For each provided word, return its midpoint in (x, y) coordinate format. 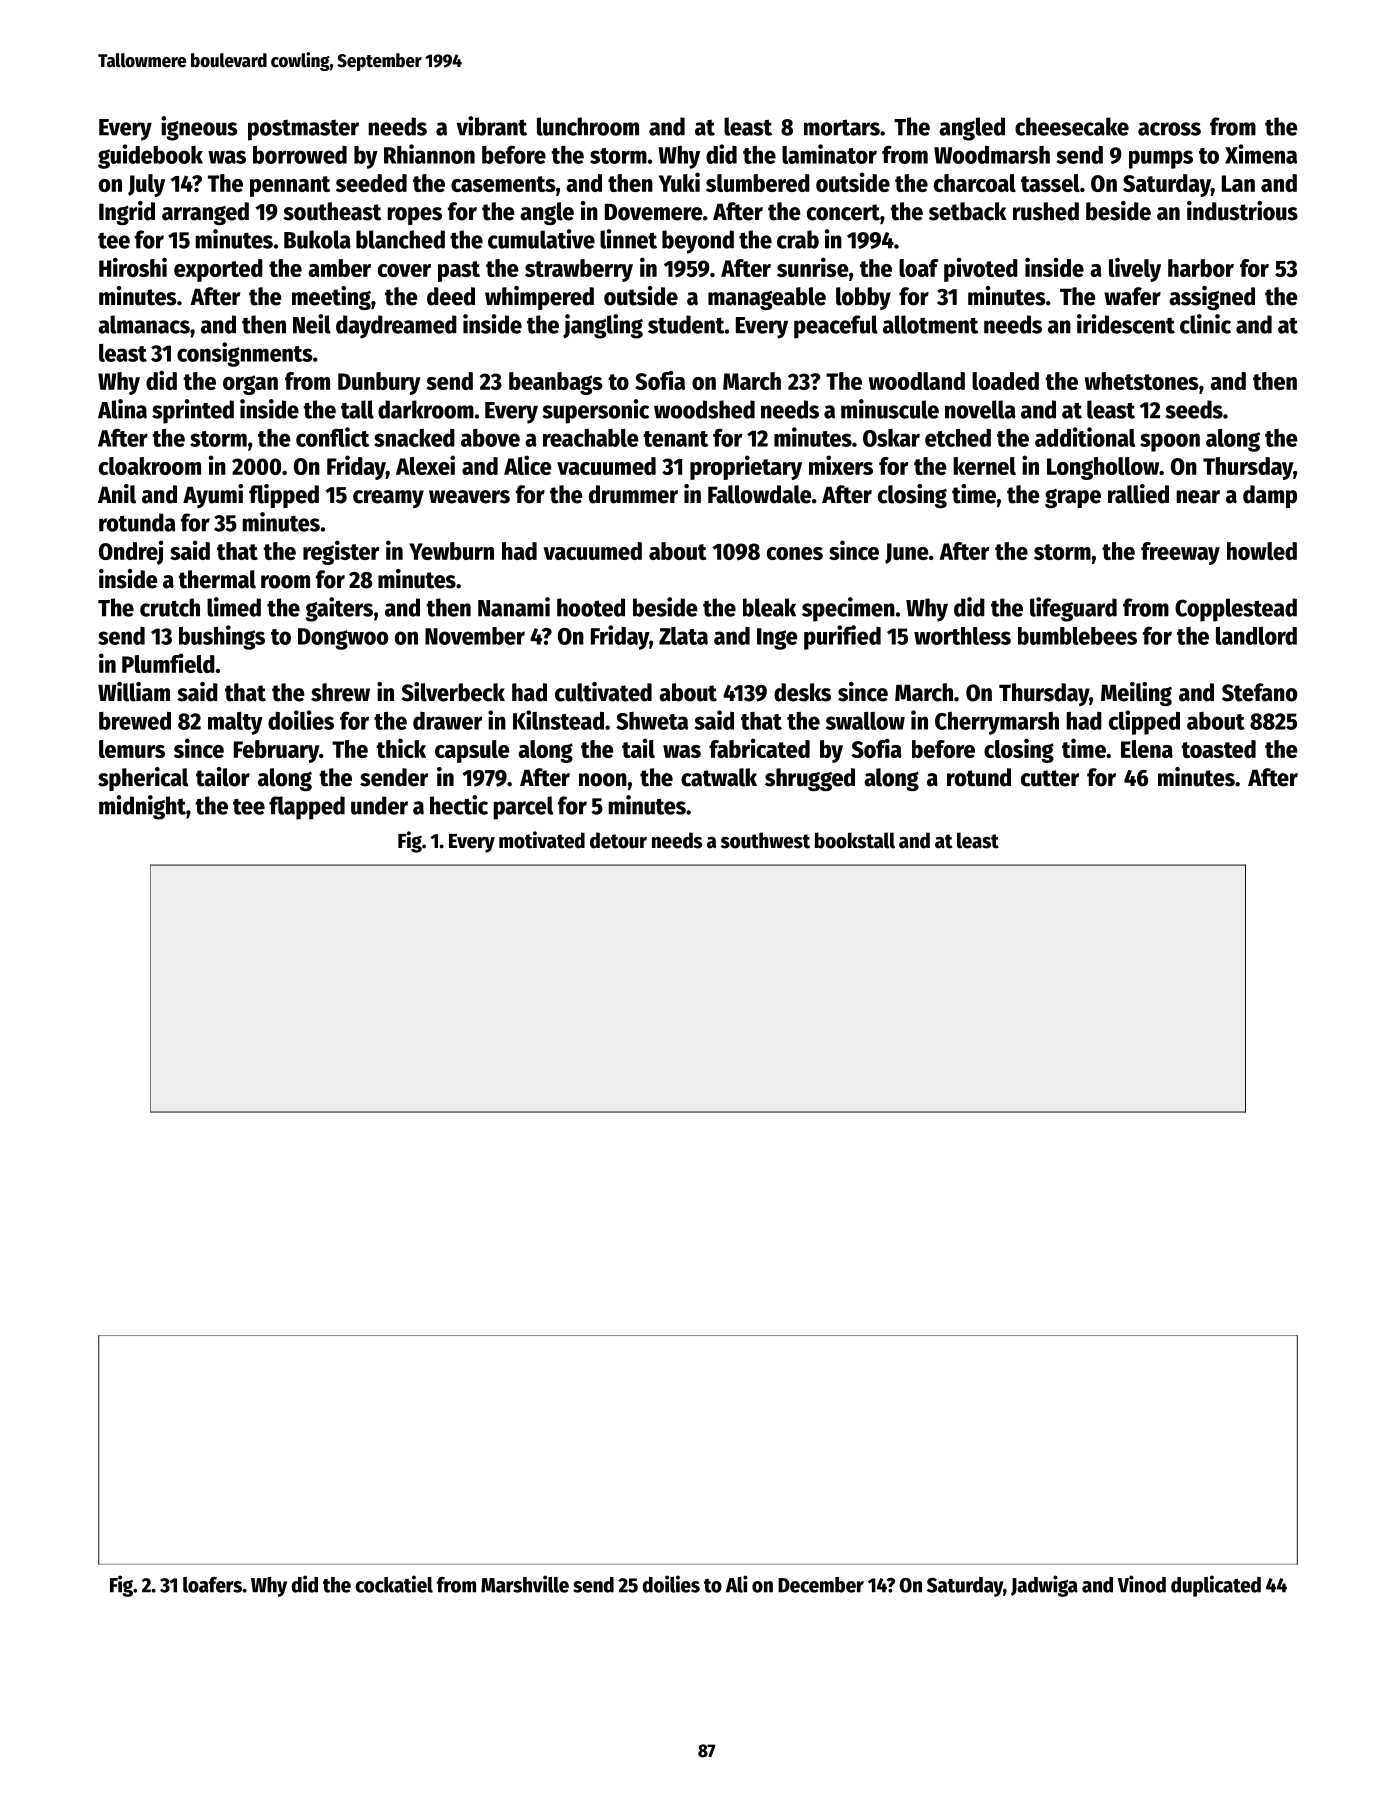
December (821, 1585)
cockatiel (394, 1584)
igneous (199, 128)
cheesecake (1072, 126)
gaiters (339, 609)
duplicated (1216, 1586)
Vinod (1142, 1584)
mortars (842, 127)
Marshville (525, 1584)
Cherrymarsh (997, 723)
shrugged (810, 779)
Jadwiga (1044, 1586)
